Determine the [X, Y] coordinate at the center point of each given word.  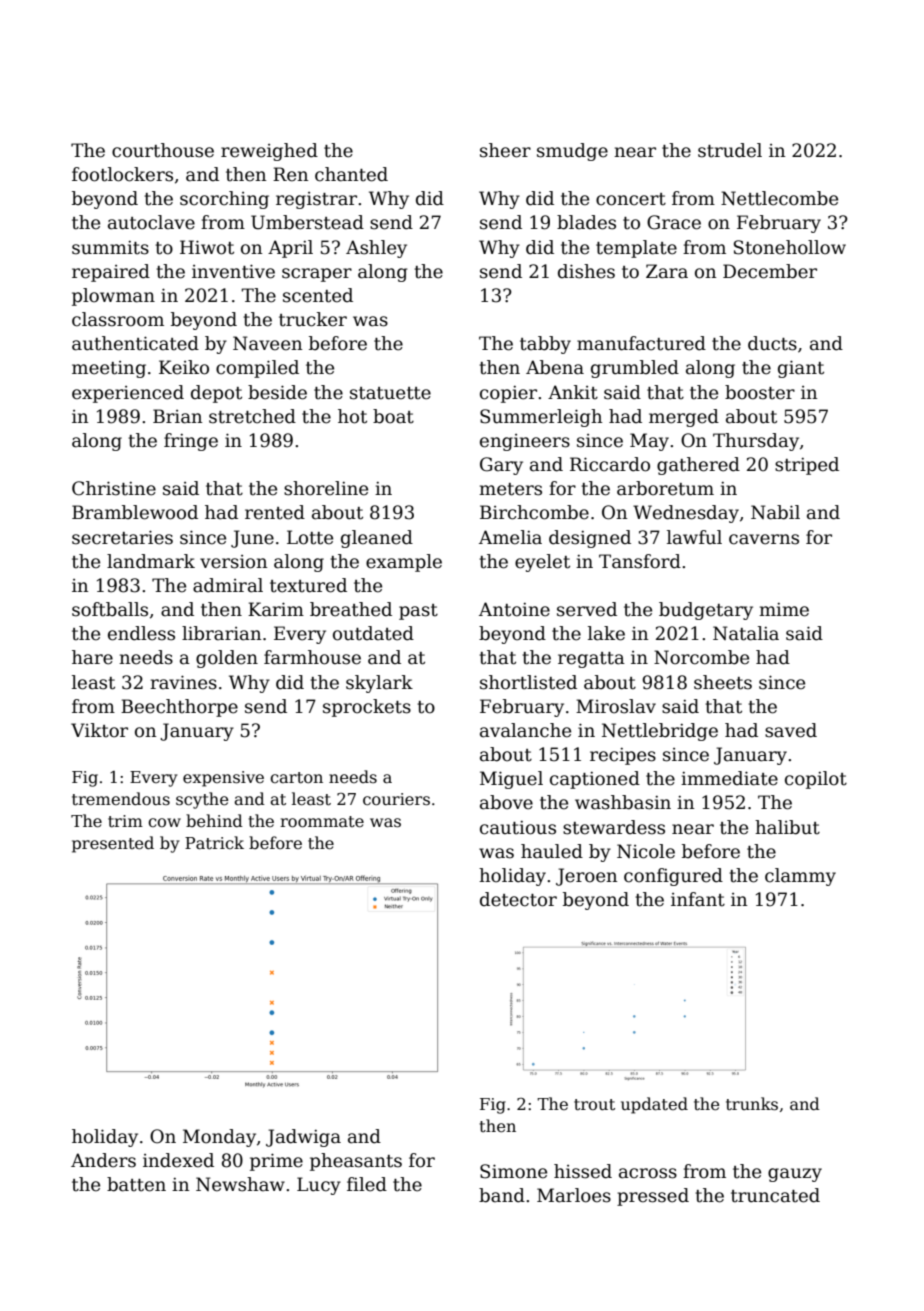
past [418, 612]
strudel [730, 150]
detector [518, 899]
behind [214, 821]
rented [275, 512]
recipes [623, 756]
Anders [103, 1160]
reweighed [269, 152]
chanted [351, 174]
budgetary [706, 611]
